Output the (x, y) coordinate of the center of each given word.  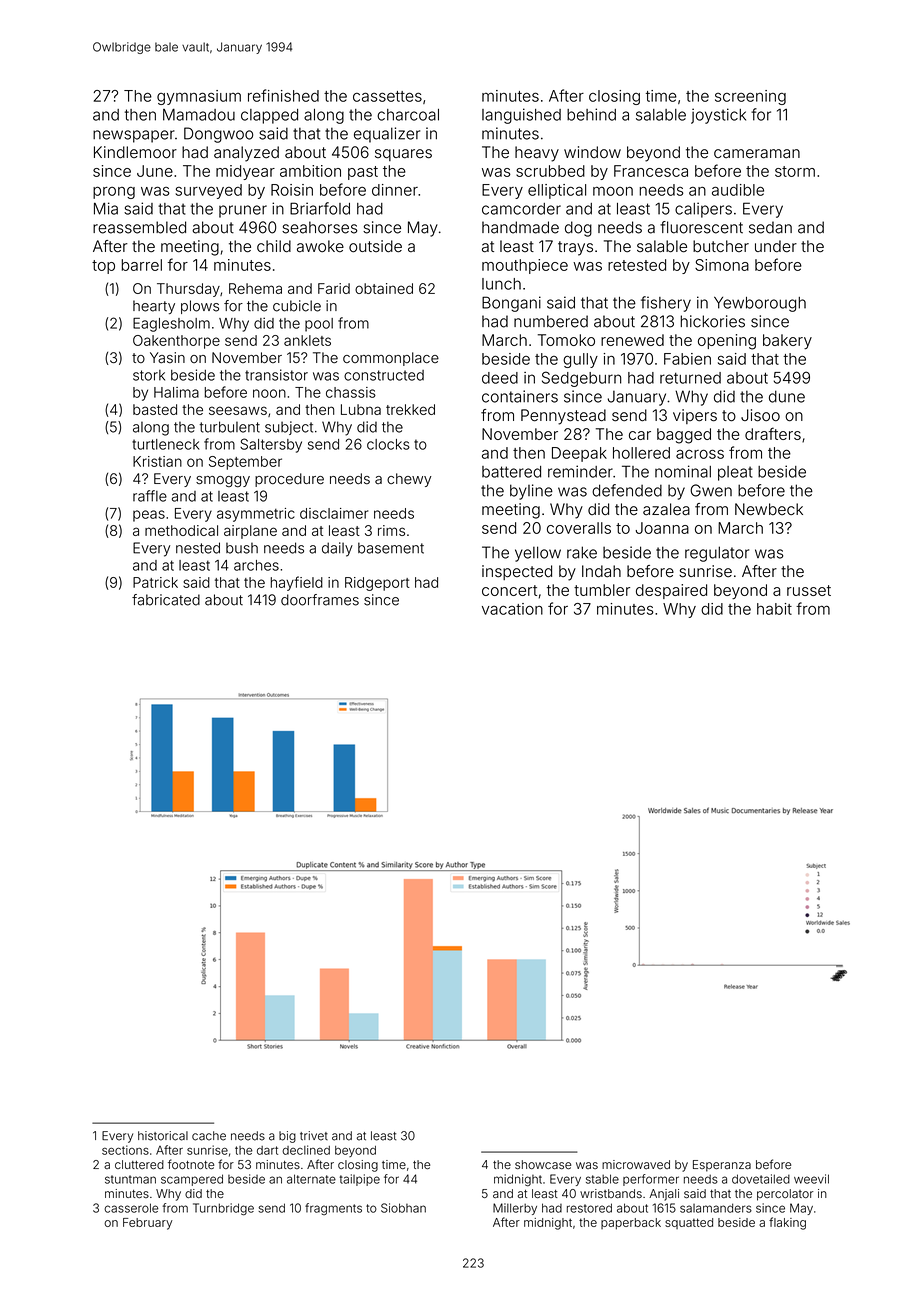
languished (521, 116)
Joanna (662, 528)
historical (163, 1136)
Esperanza (722, 1166)
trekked (410, 409)
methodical (181, 530)
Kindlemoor (135, 152)
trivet (314, 1136)
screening (750, 97)
